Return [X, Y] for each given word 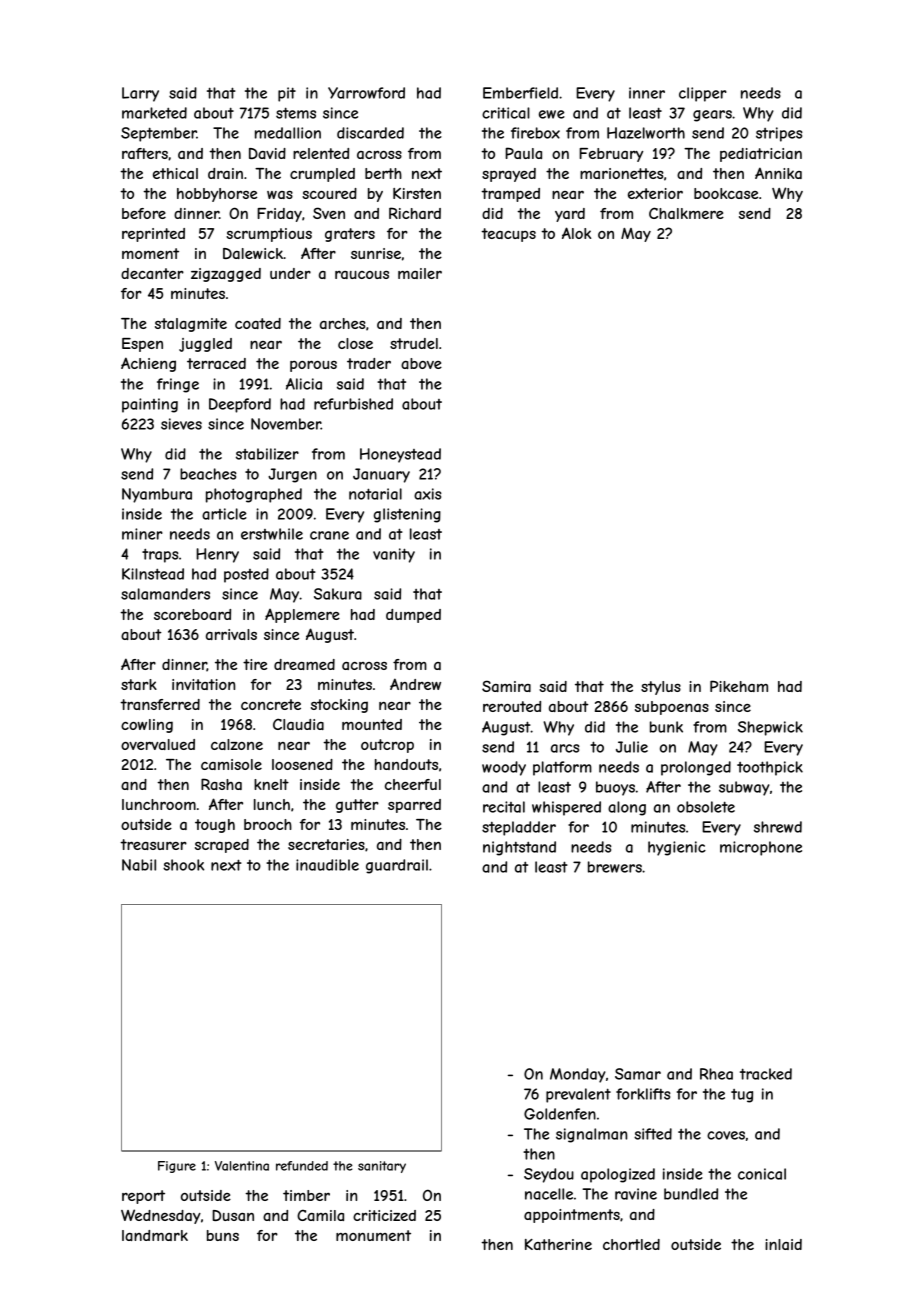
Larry [140, 94]
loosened [302, 764]
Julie [632, 747]
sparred [414, 806]
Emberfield [520, 93]
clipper [703, 94]
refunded [302, 1166]
